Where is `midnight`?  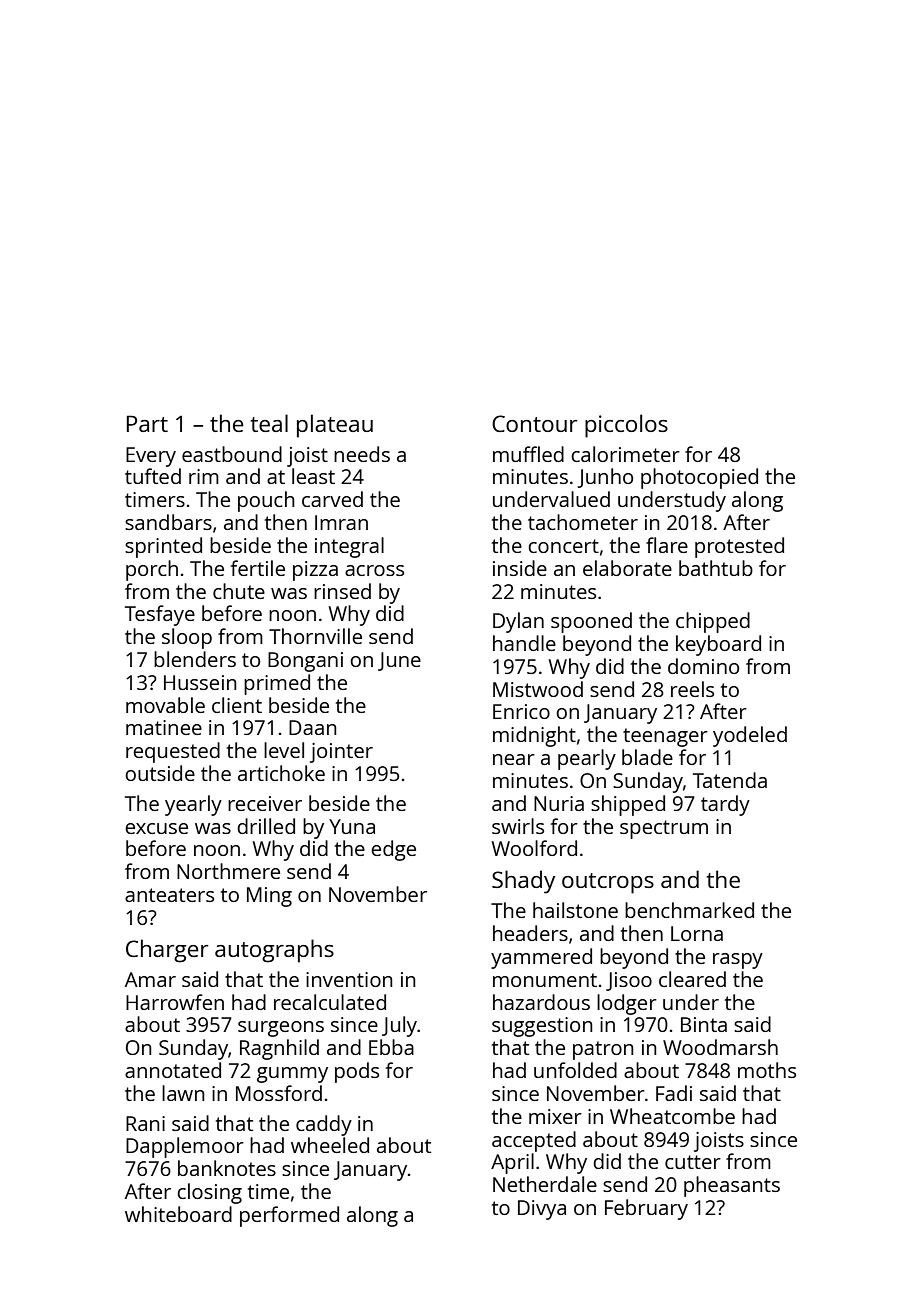
midnight is located at coordinates (534, 736).
